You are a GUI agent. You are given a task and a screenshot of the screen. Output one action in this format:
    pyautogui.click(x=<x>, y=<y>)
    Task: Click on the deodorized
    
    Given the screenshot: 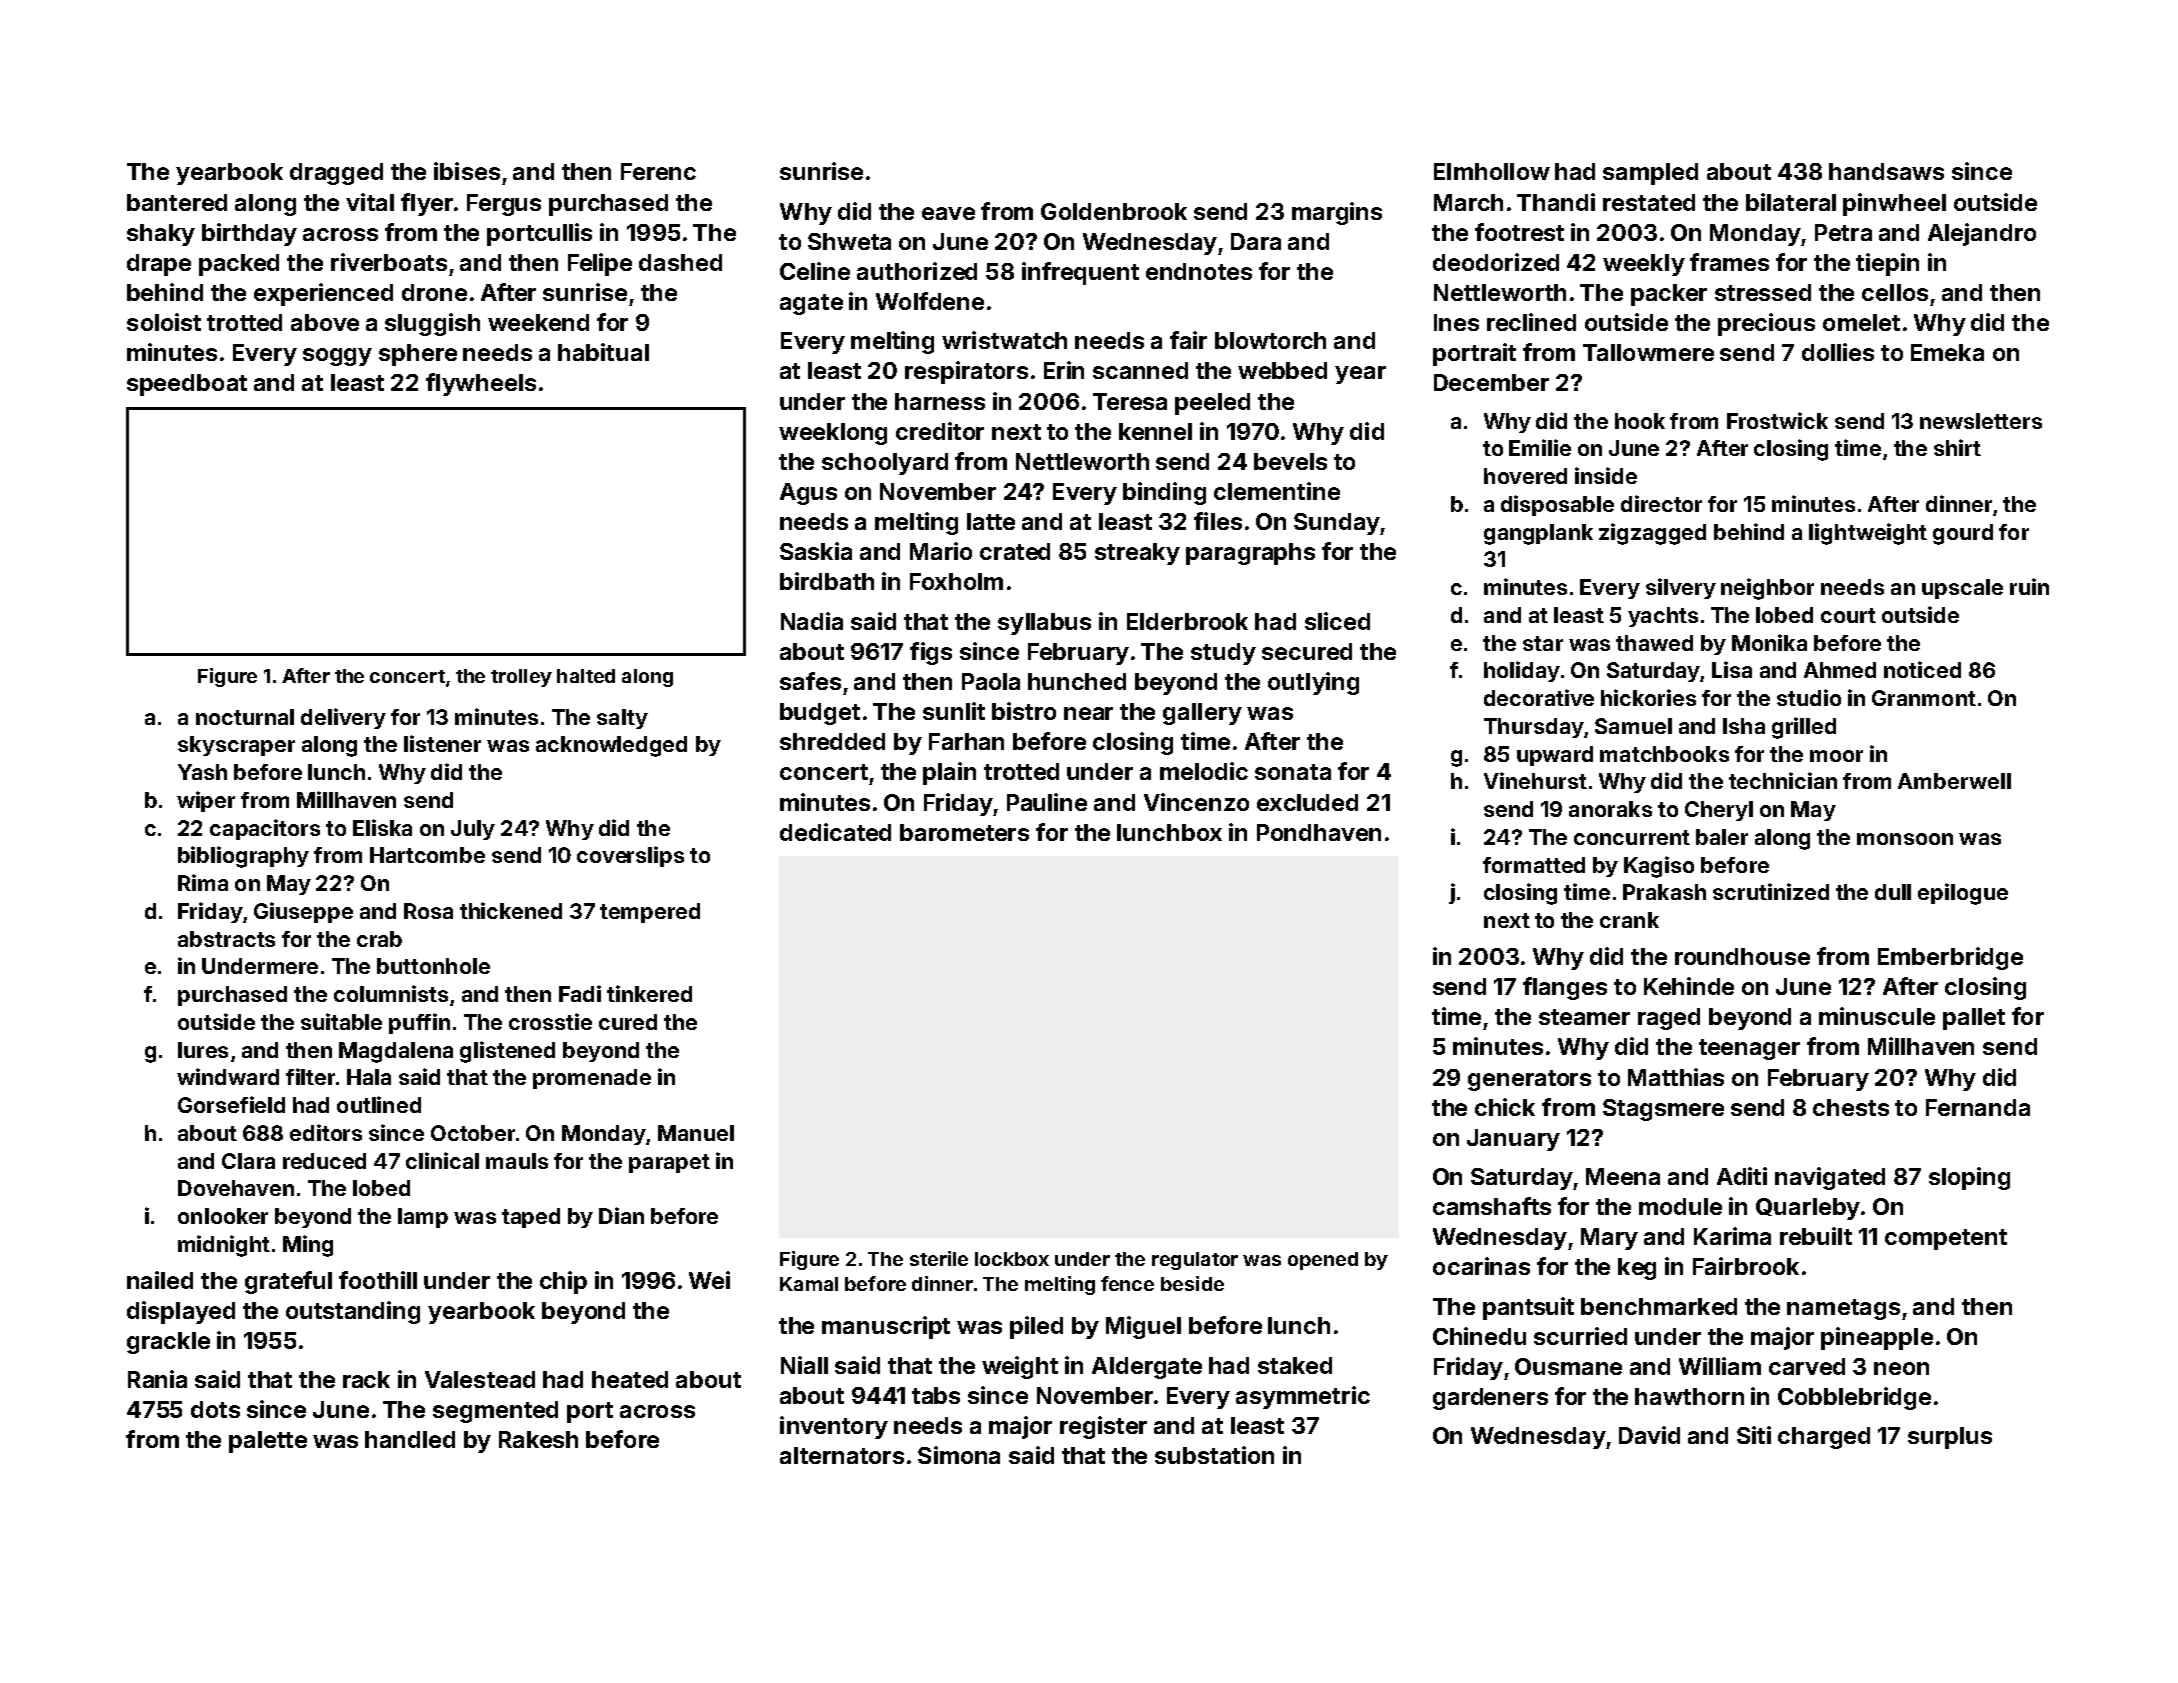 What is the action you would take?
    pyautogui.click(x=1496, y=262)
